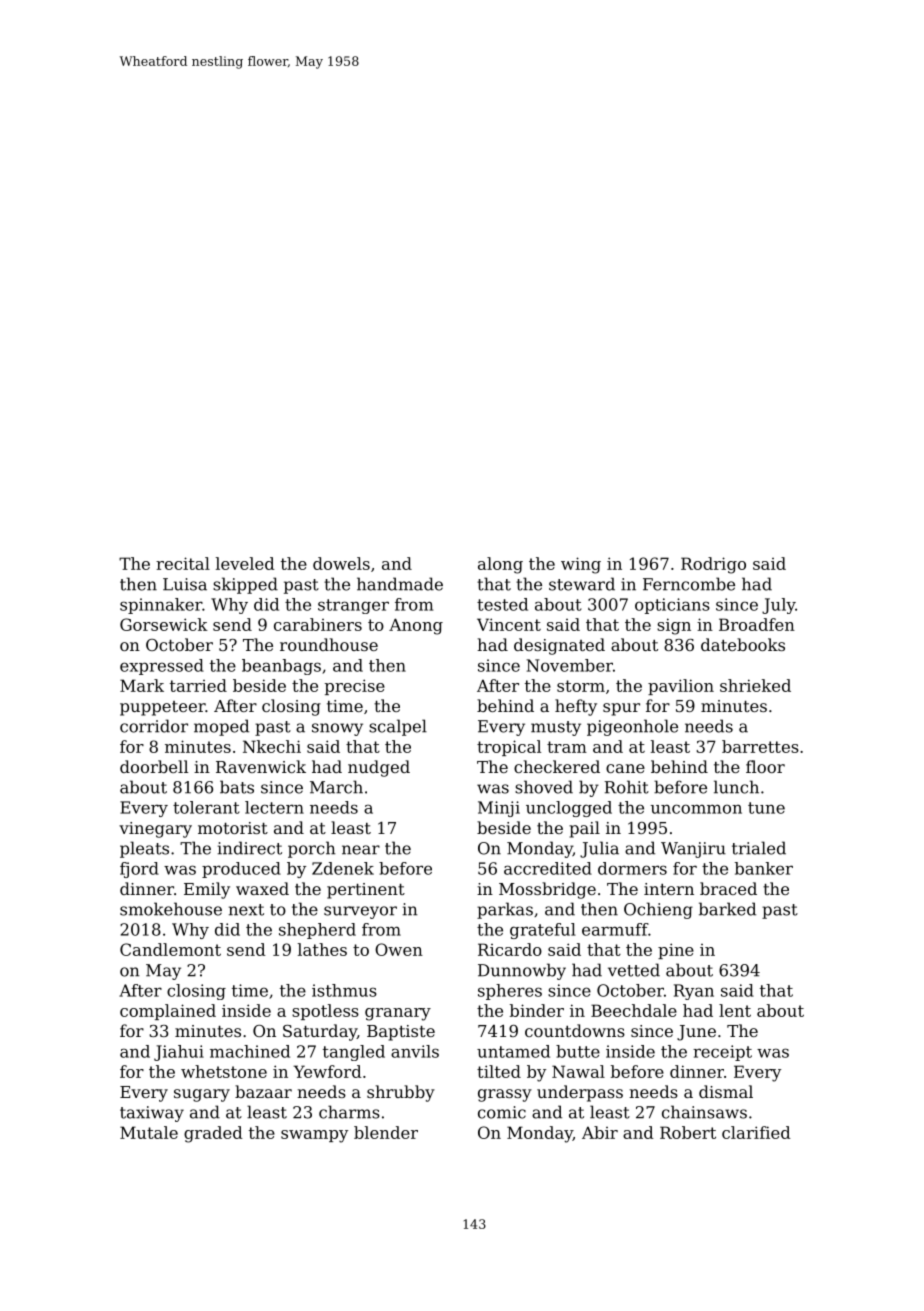 The height and width of the screenshot is (1311, 924). I want to click on granary, so click(398, 1014).
